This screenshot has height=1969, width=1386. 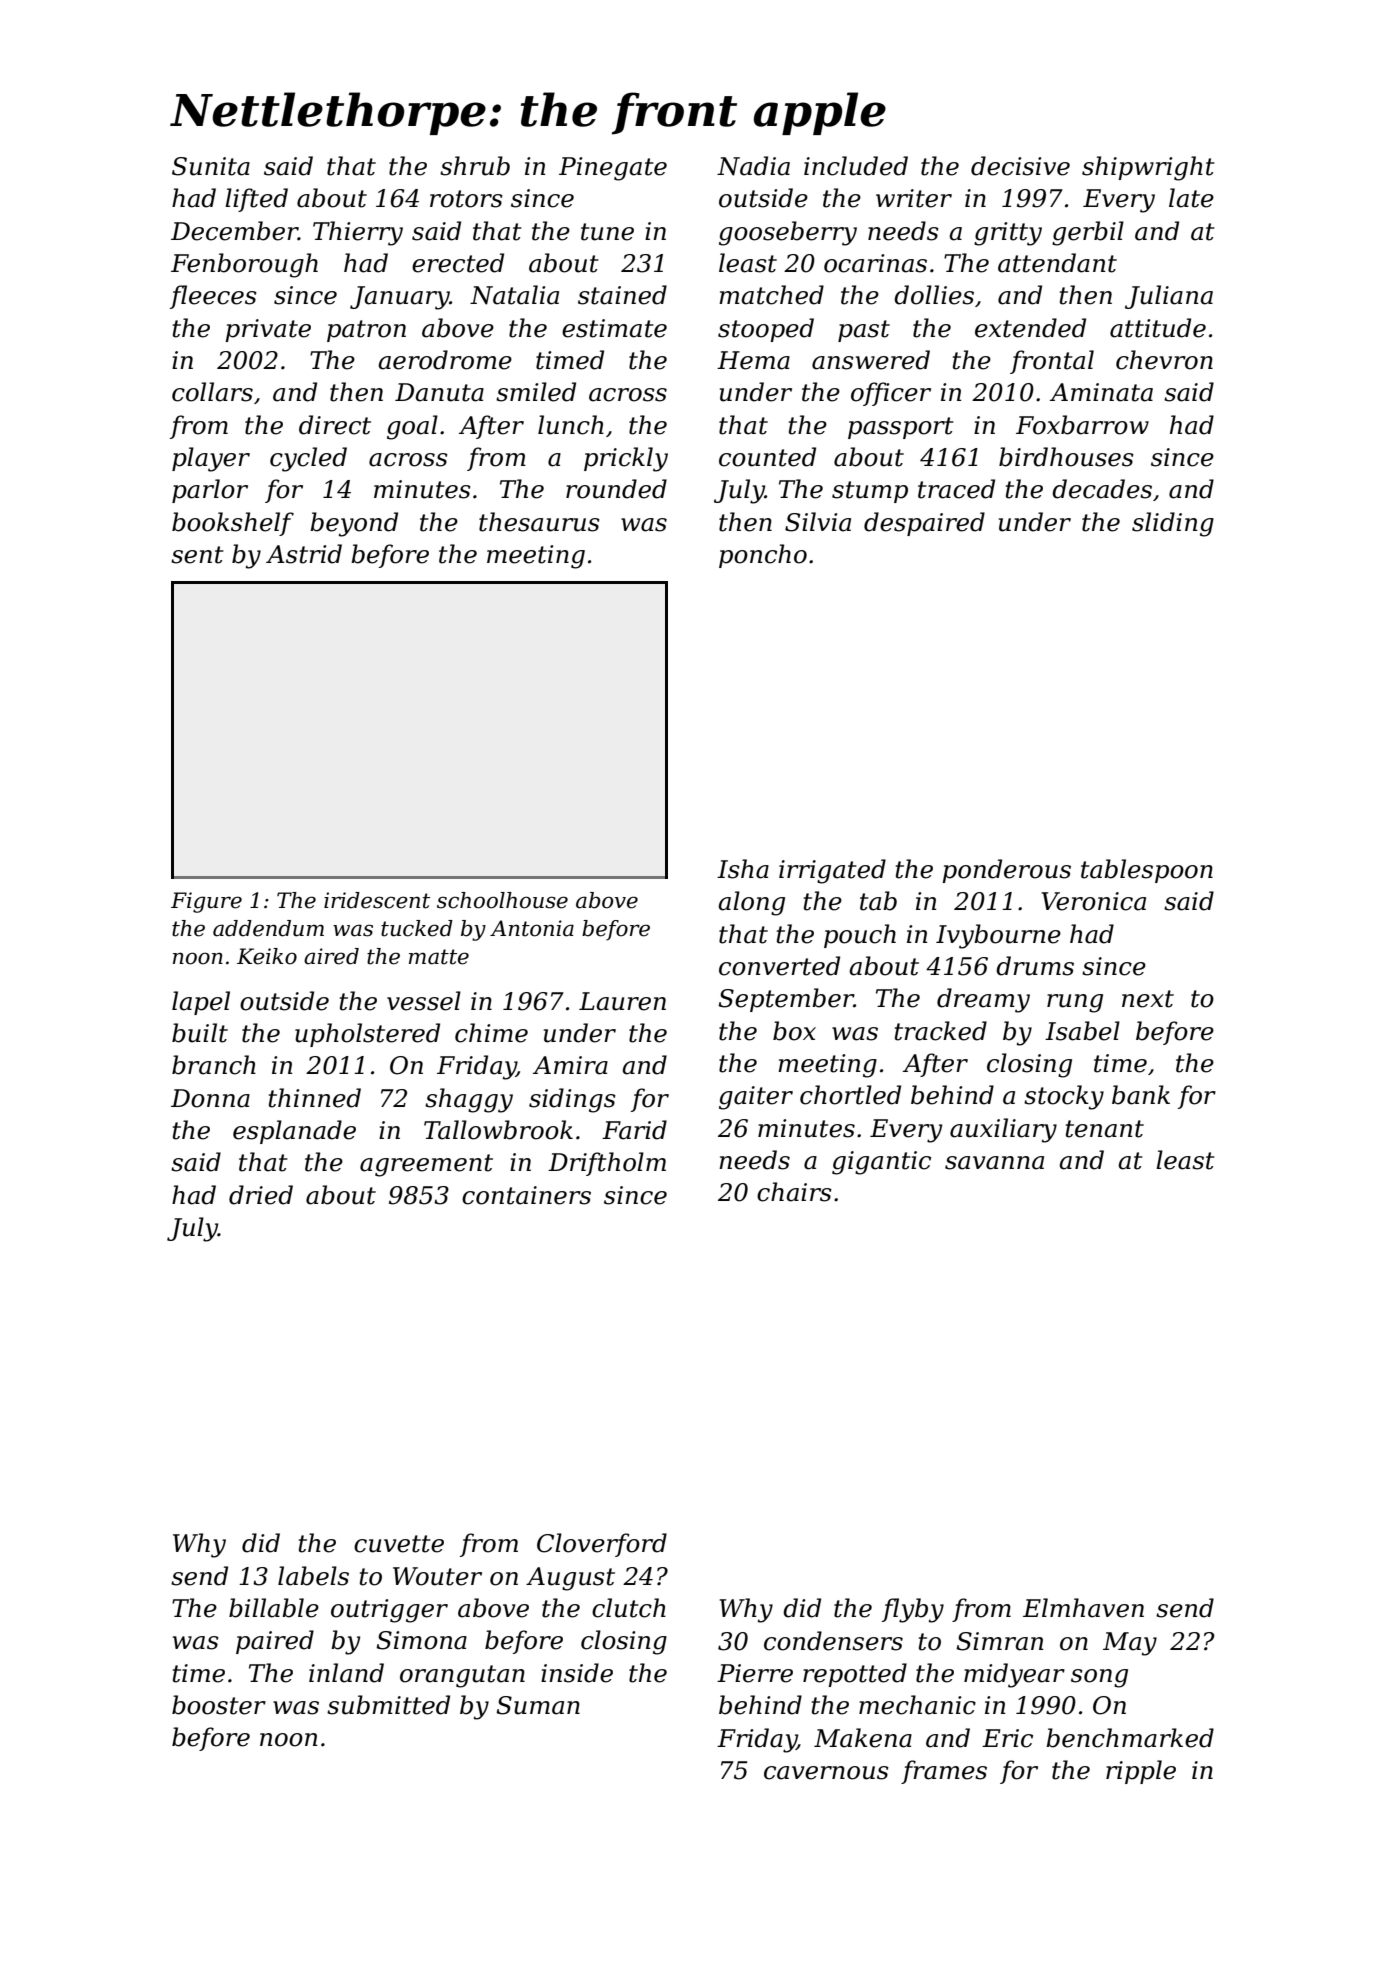 I want to click on Suman, so click(x=538, y=1705).
